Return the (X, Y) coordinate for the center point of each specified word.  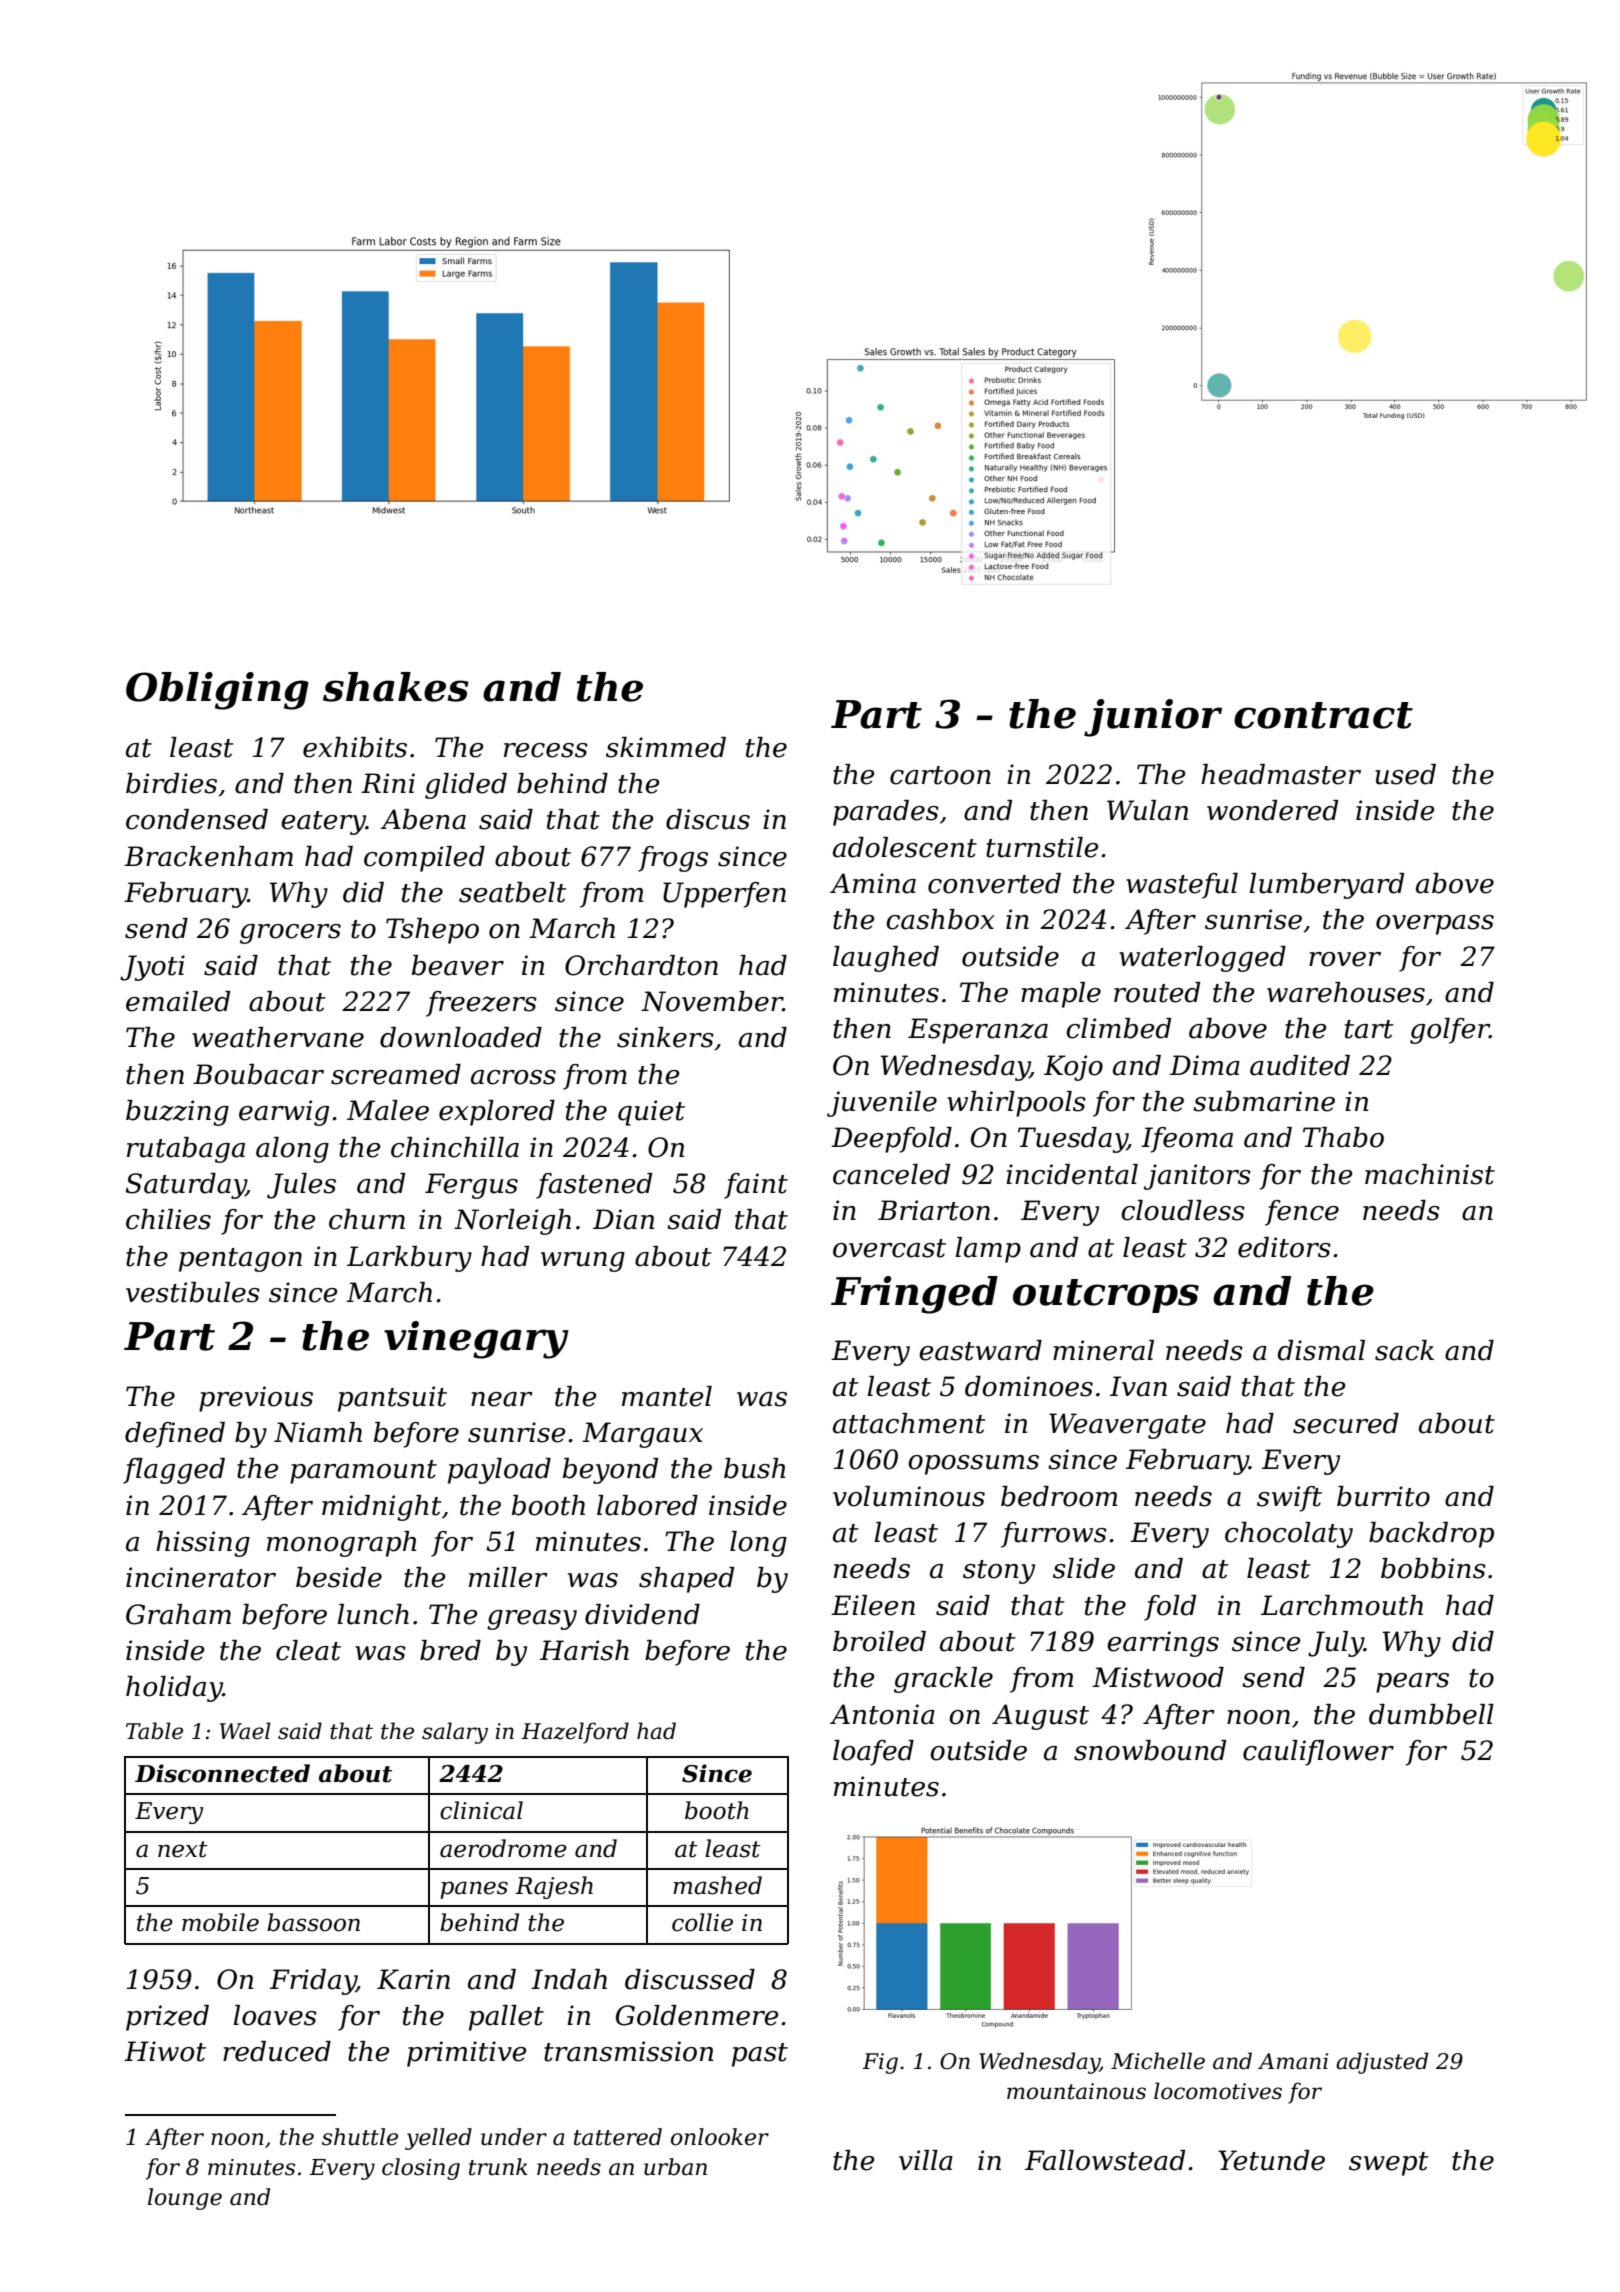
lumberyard (1327, 886)
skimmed (666, 747)
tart (1369, 1029)
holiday (174, 1689)
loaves (275, 2015)
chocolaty (1289, 1535)
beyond (610, 1471)
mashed (717, 1885)
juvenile (882, 1104)
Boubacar (258, 1074)
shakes (396, 687)
